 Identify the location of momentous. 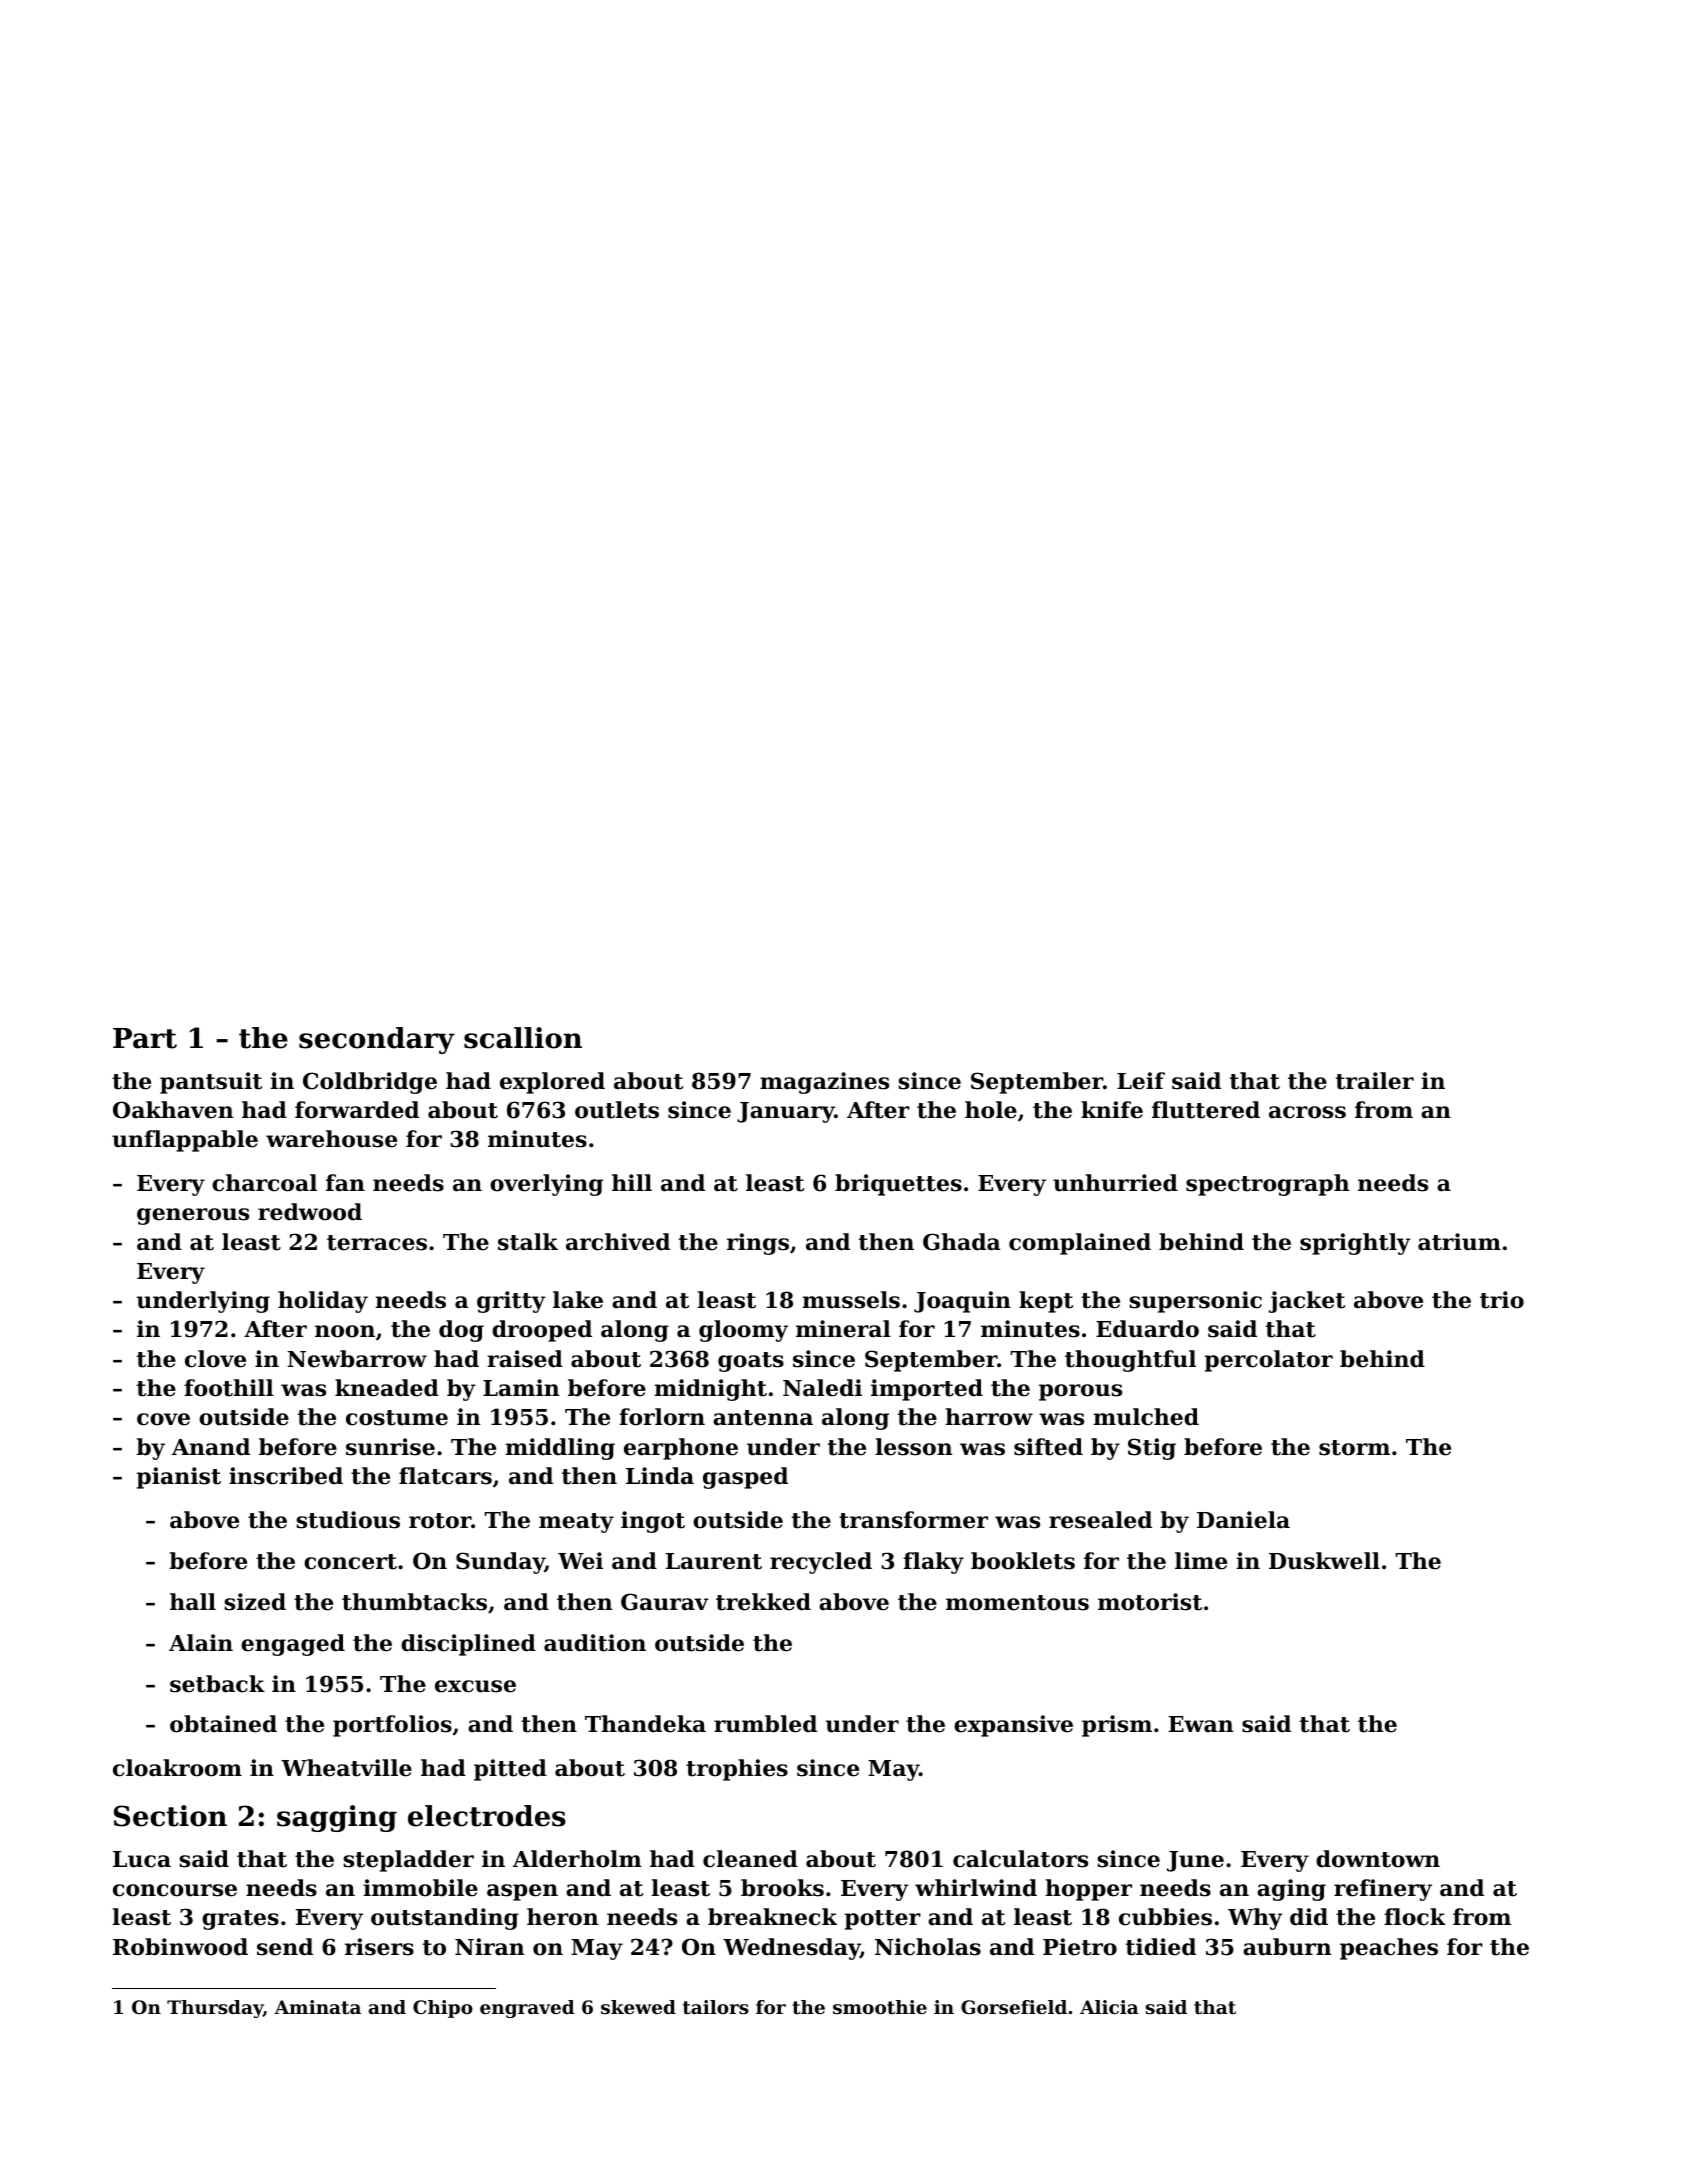
(1017, 1603).
